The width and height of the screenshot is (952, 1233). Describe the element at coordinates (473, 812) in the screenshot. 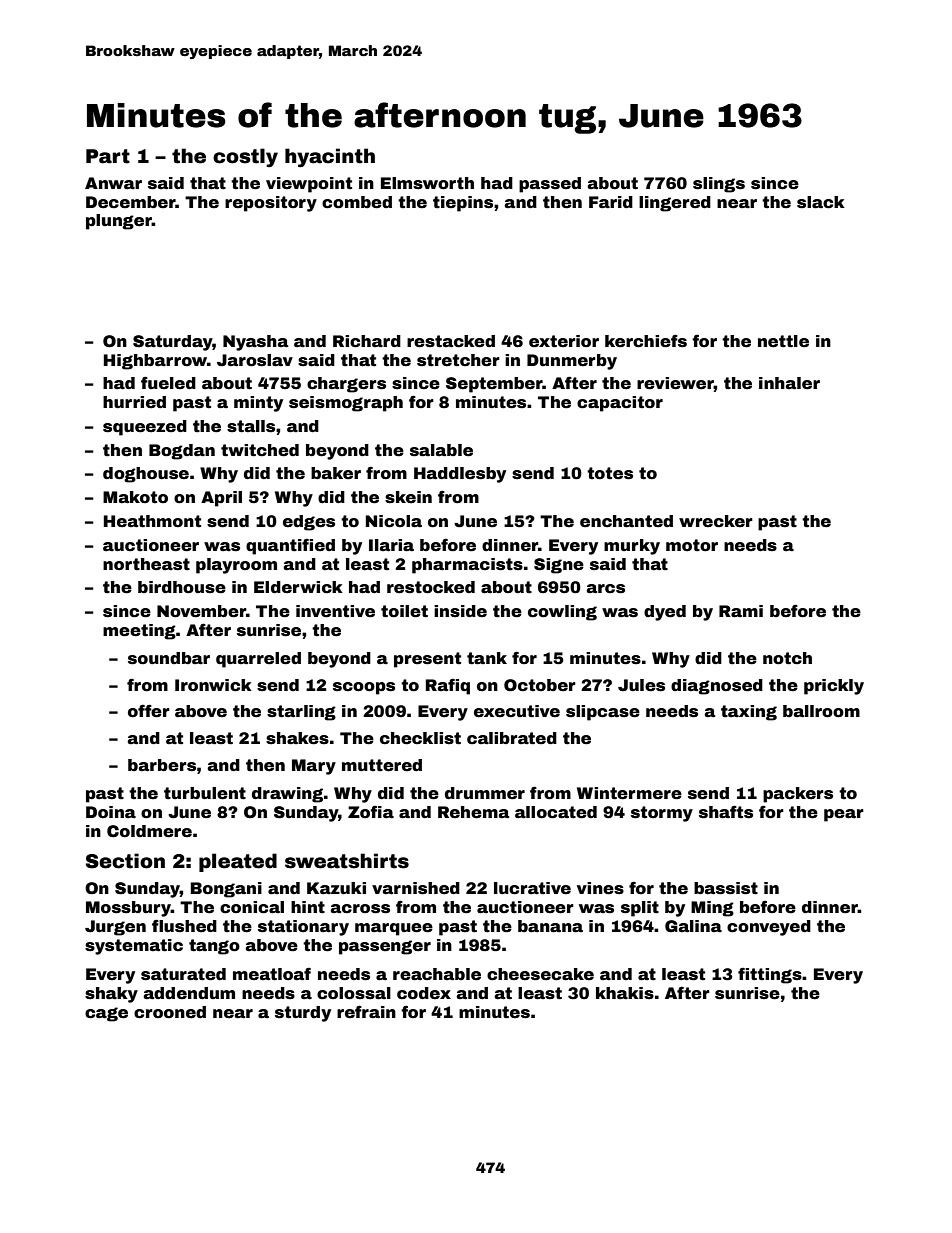

I see `Rehema` at that location.
